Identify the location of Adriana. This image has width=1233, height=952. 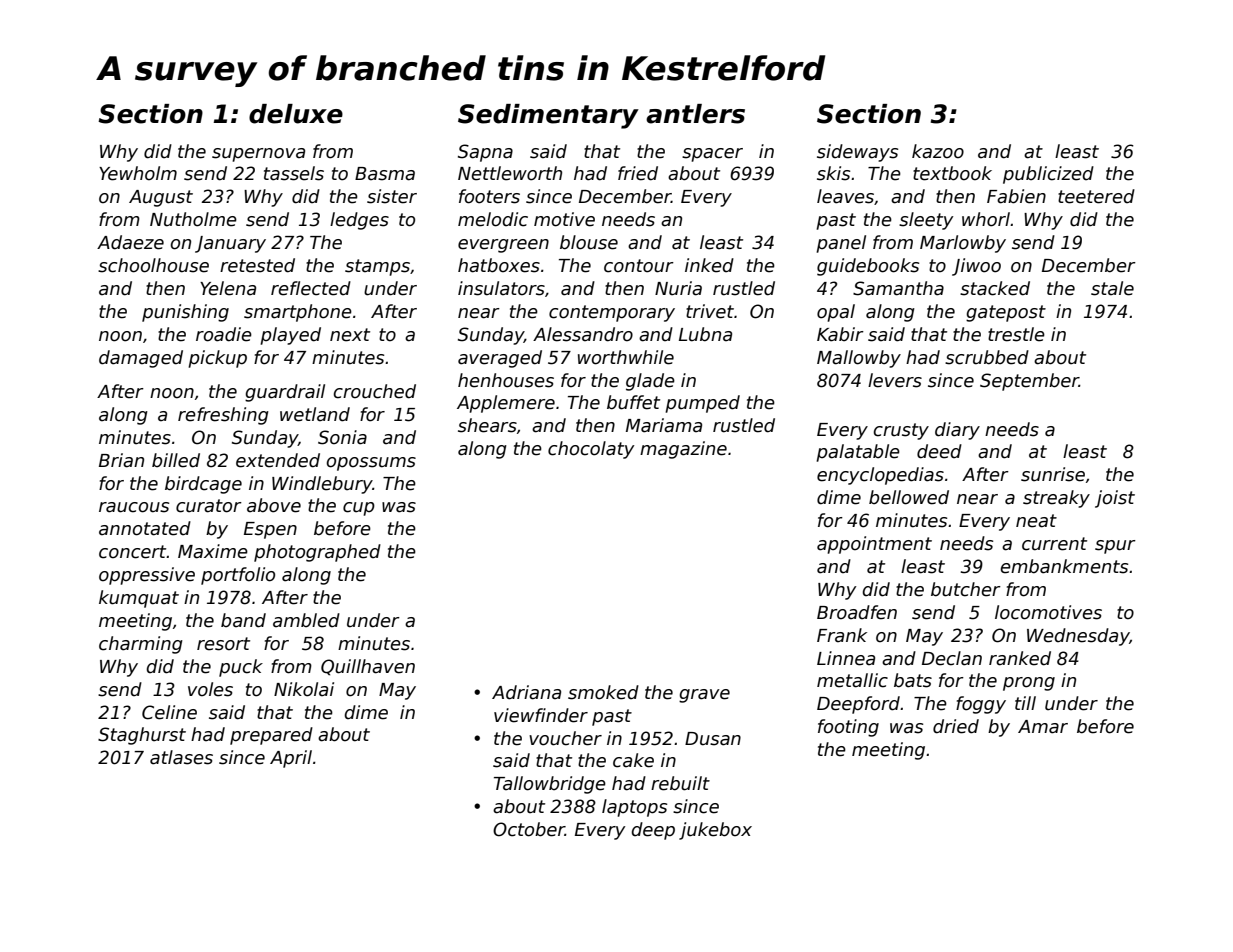
(526, 692).
